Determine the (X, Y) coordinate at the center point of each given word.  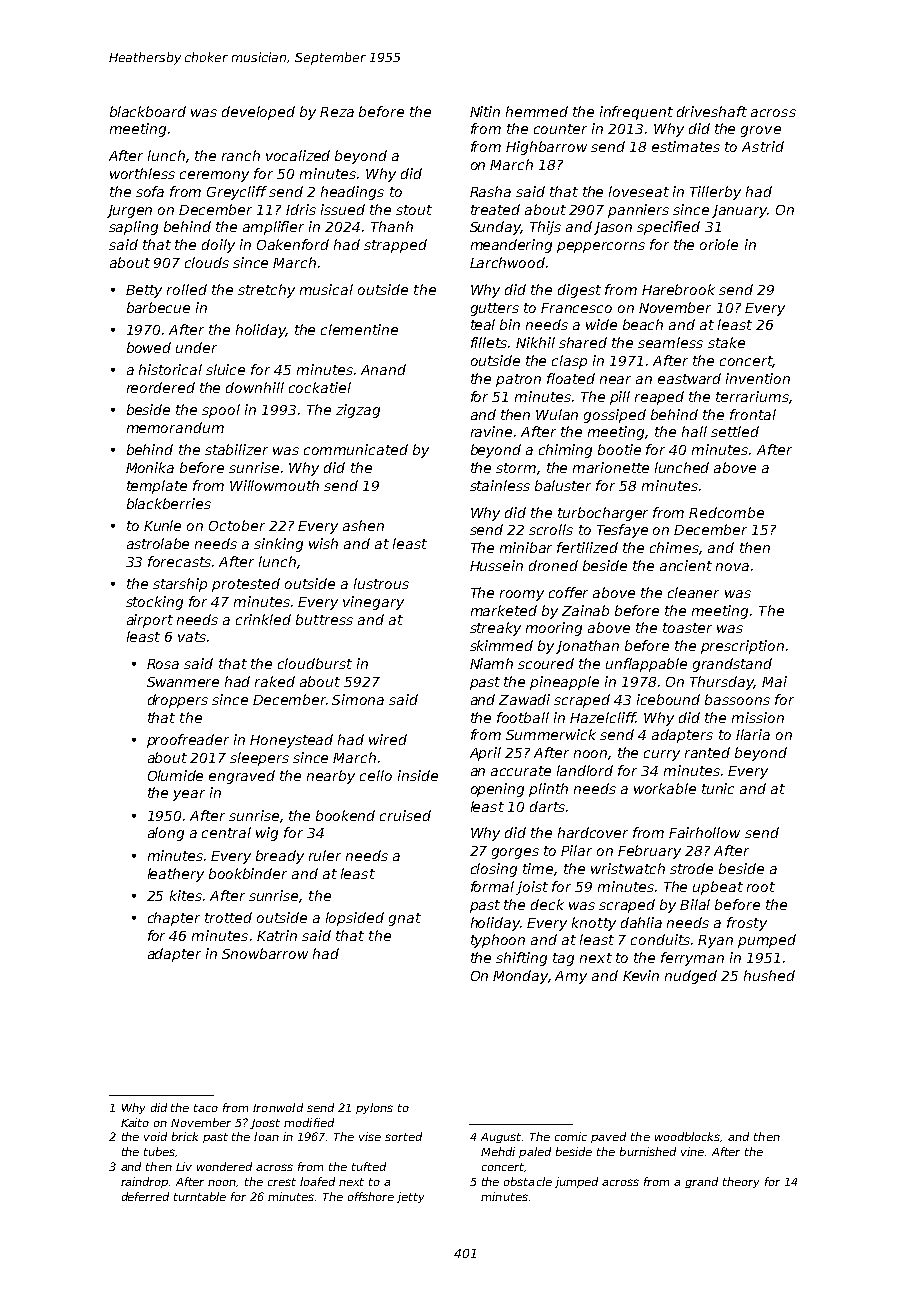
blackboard (148, 111)
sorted (403, 1136)
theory (741, 1182)
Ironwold (278, 1107)
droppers (178, 701)
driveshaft (712, 111)
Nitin (485, 111)
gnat (405, 919)
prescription (742, 647)
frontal (753, 414)
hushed (769, 975)
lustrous (381, 583)
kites (186, 895)
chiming (565, 451)
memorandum (175, 427)
